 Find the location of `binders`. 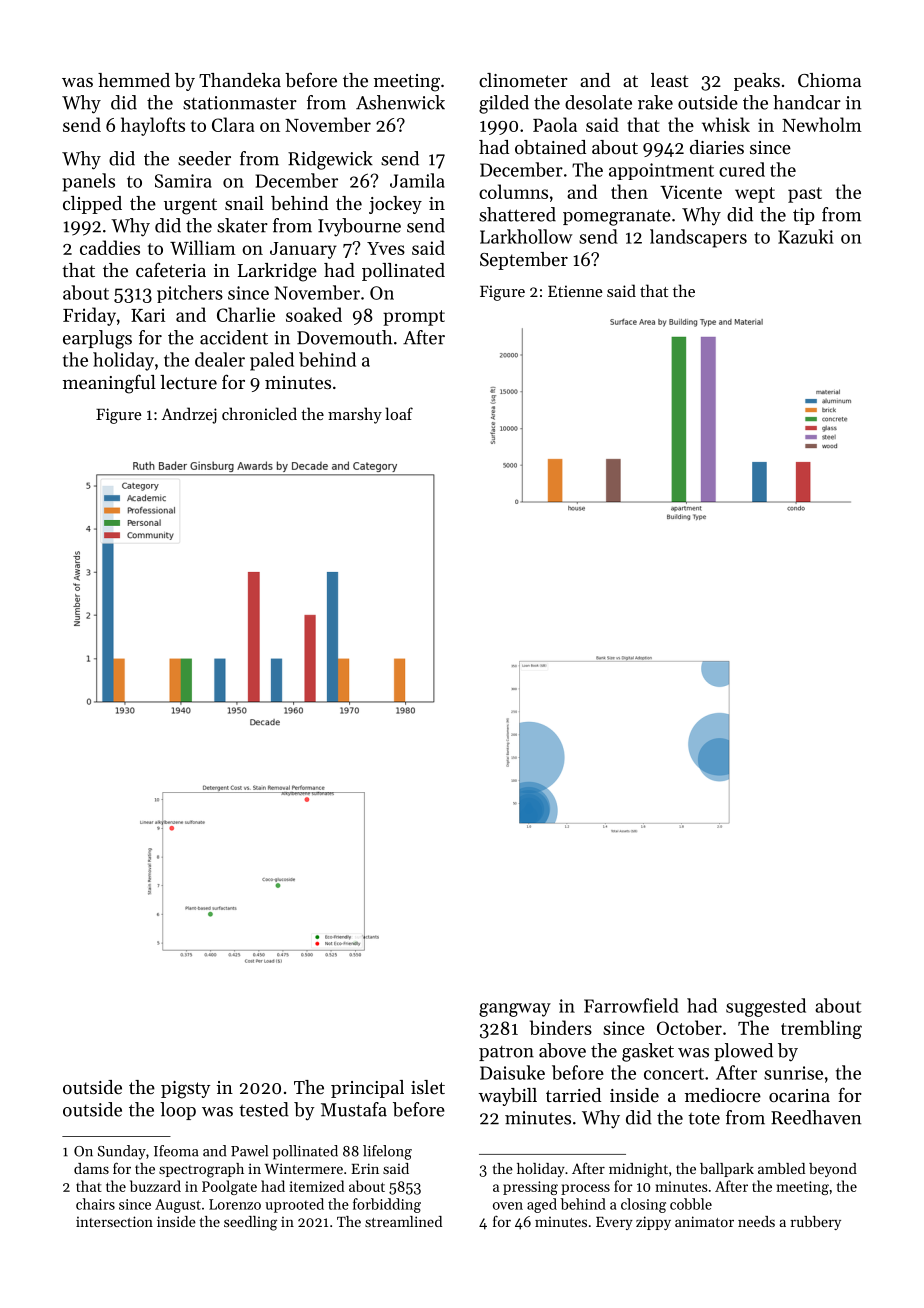

binders is located at coordinates (561, 1027).
